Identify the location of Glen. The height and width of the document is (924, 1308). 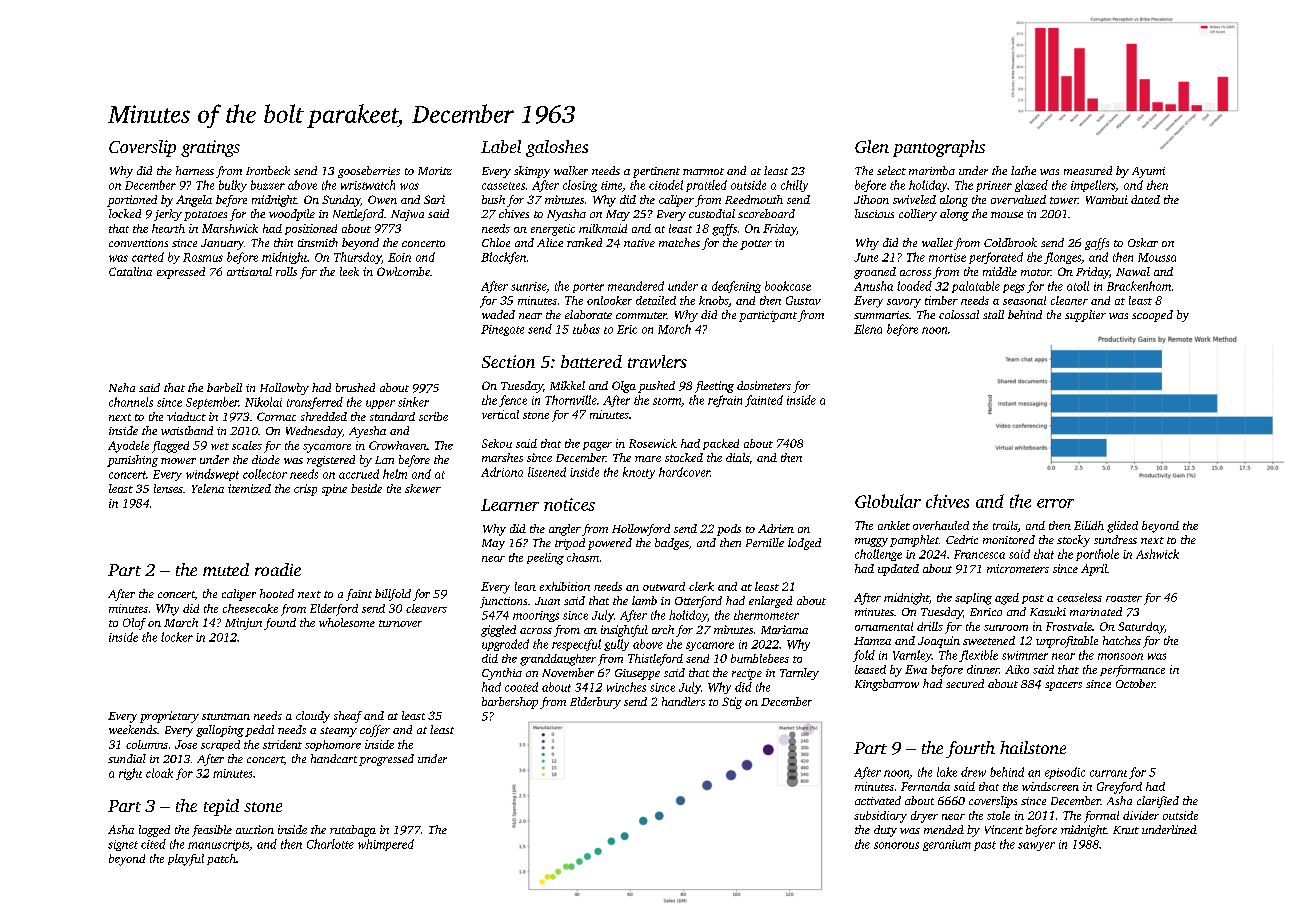
(872, 146).
